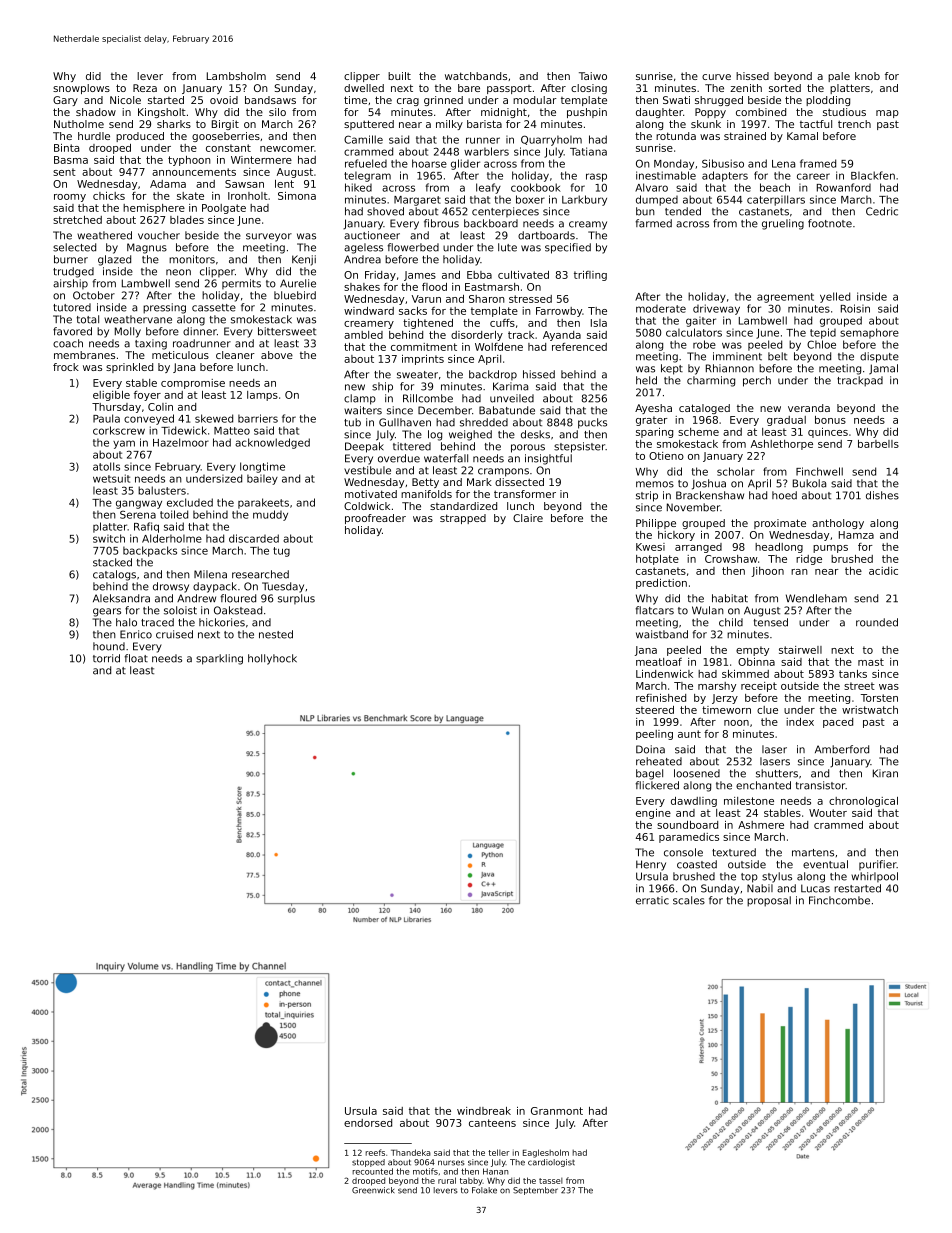  What do you see at coordinates (368, 1123) in the screenshot?
I see `endorsed` at bounding box center [368, 1123].
